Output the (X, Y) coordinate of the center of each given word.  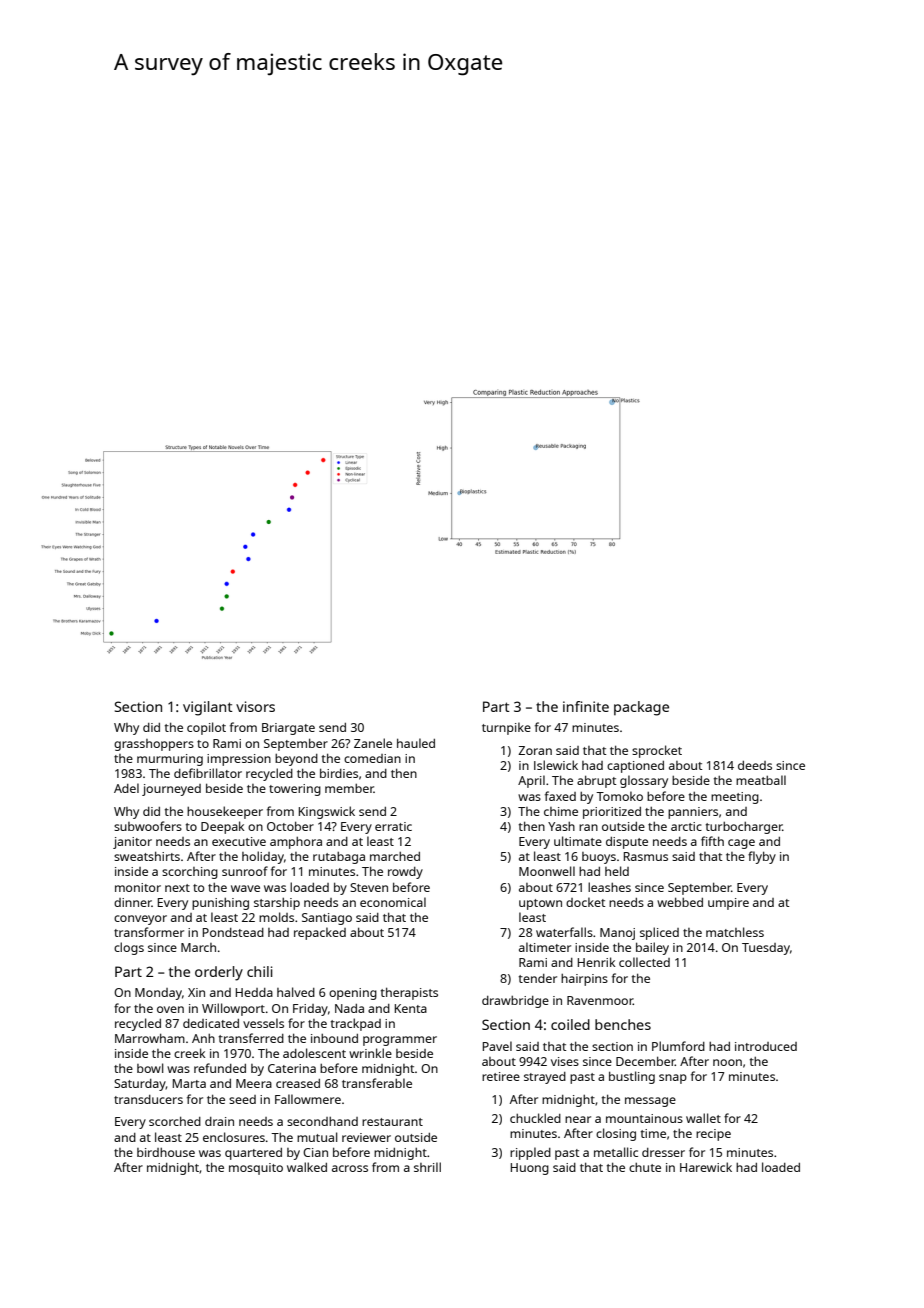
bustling (632, 1077)
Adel (126, 788)
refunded (220, 1068)
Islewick (556, 765)
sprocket (657, 751)
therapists (409, 993)
